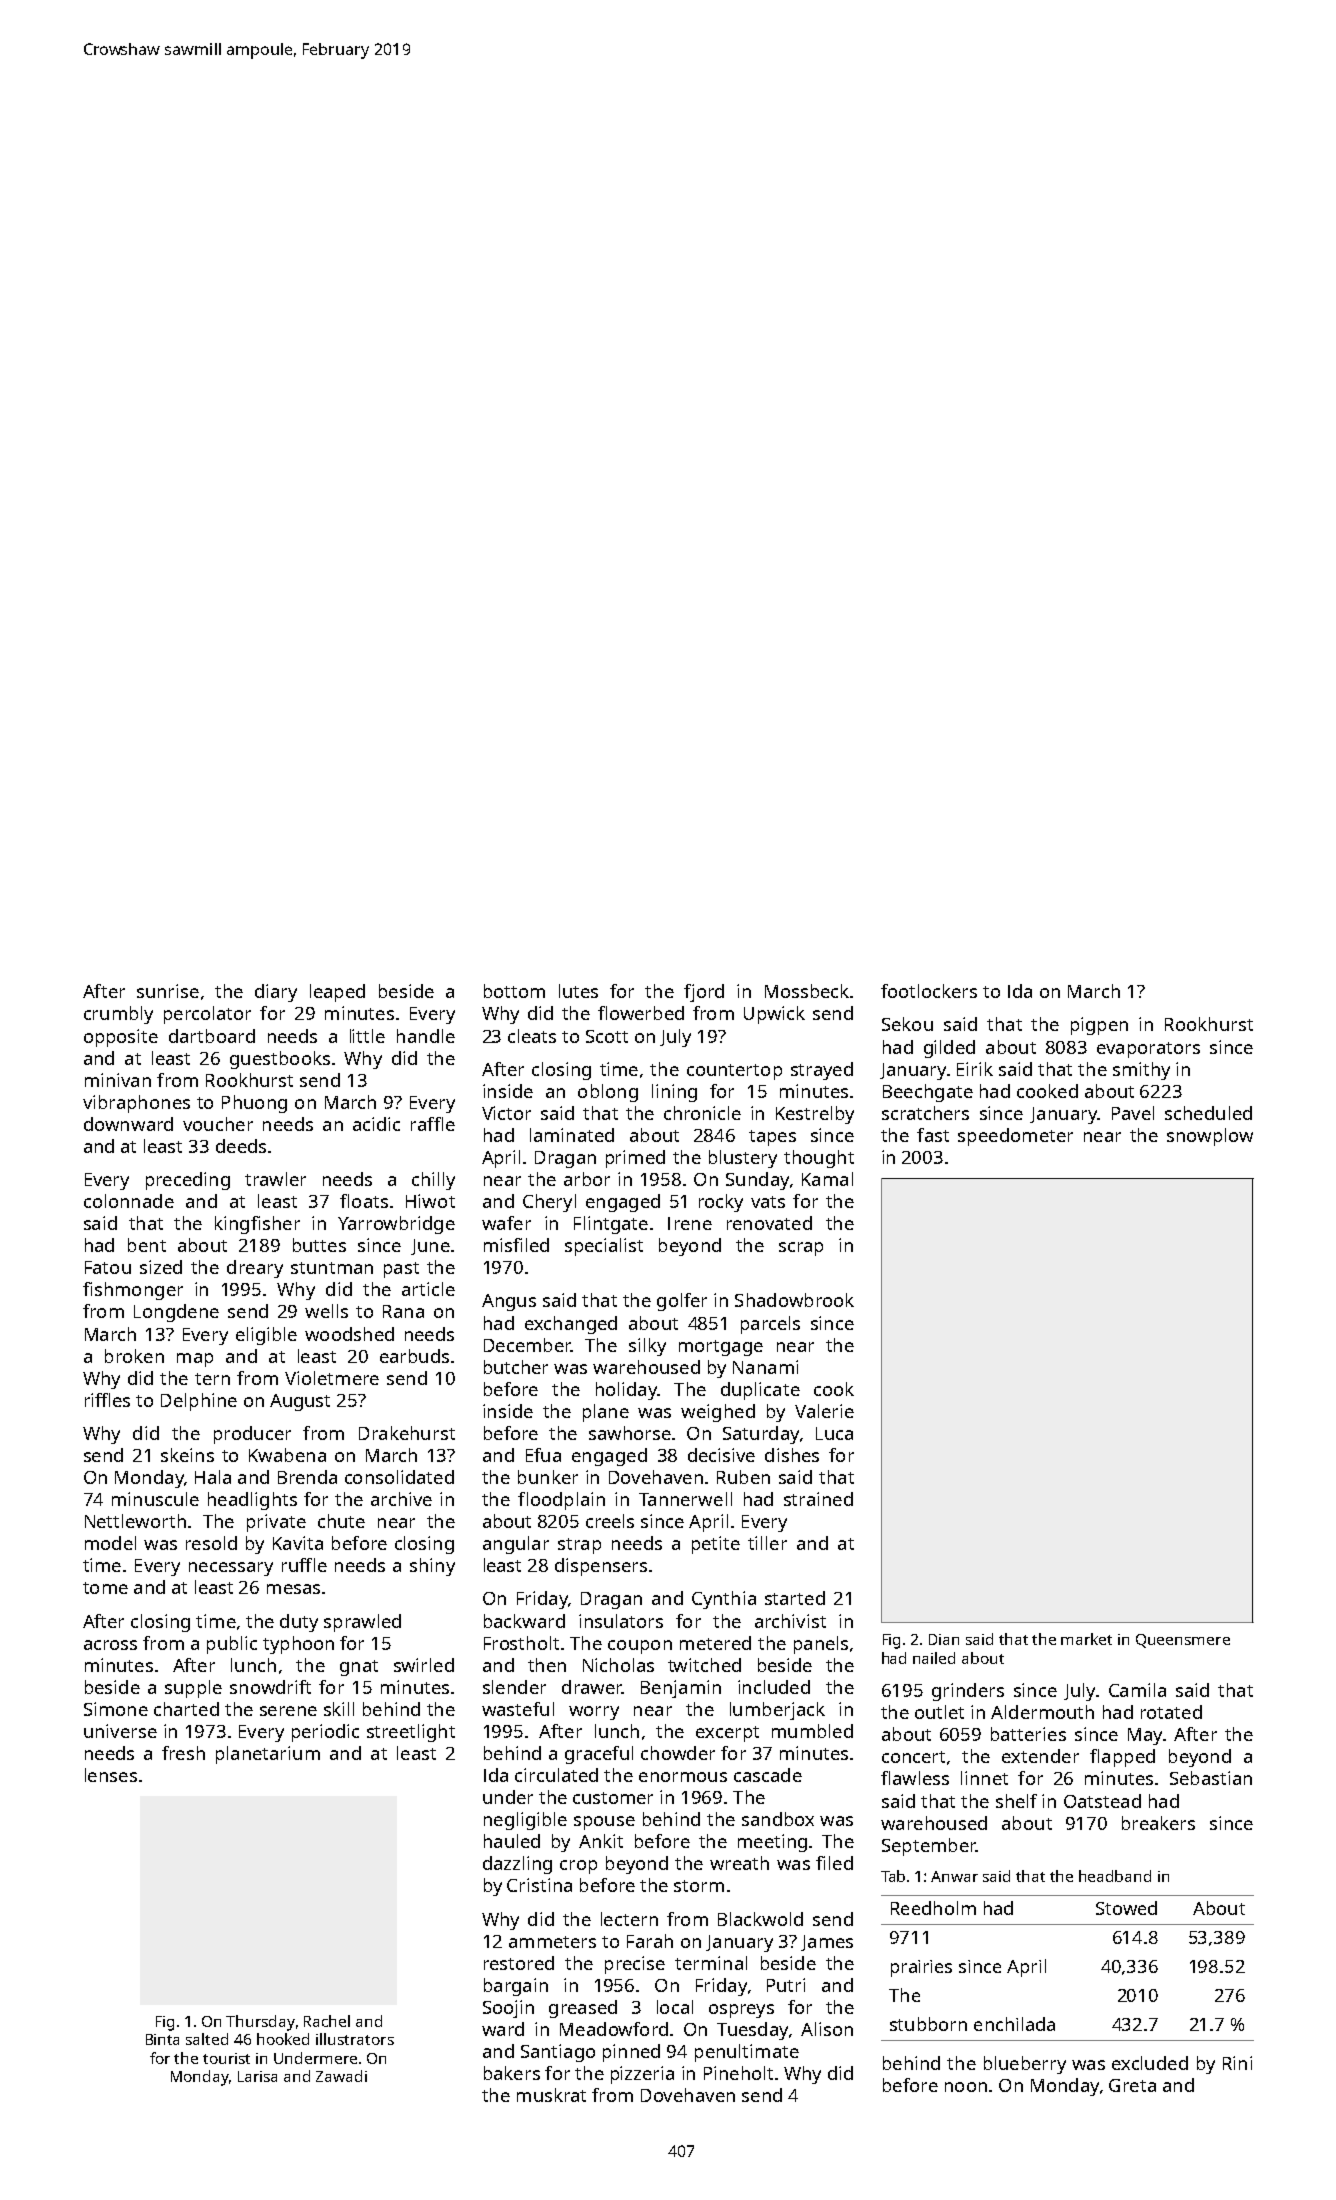 The width and height of the screenshot is (1336, 2200). I want to click on earbuds, so click(414, 1356).
